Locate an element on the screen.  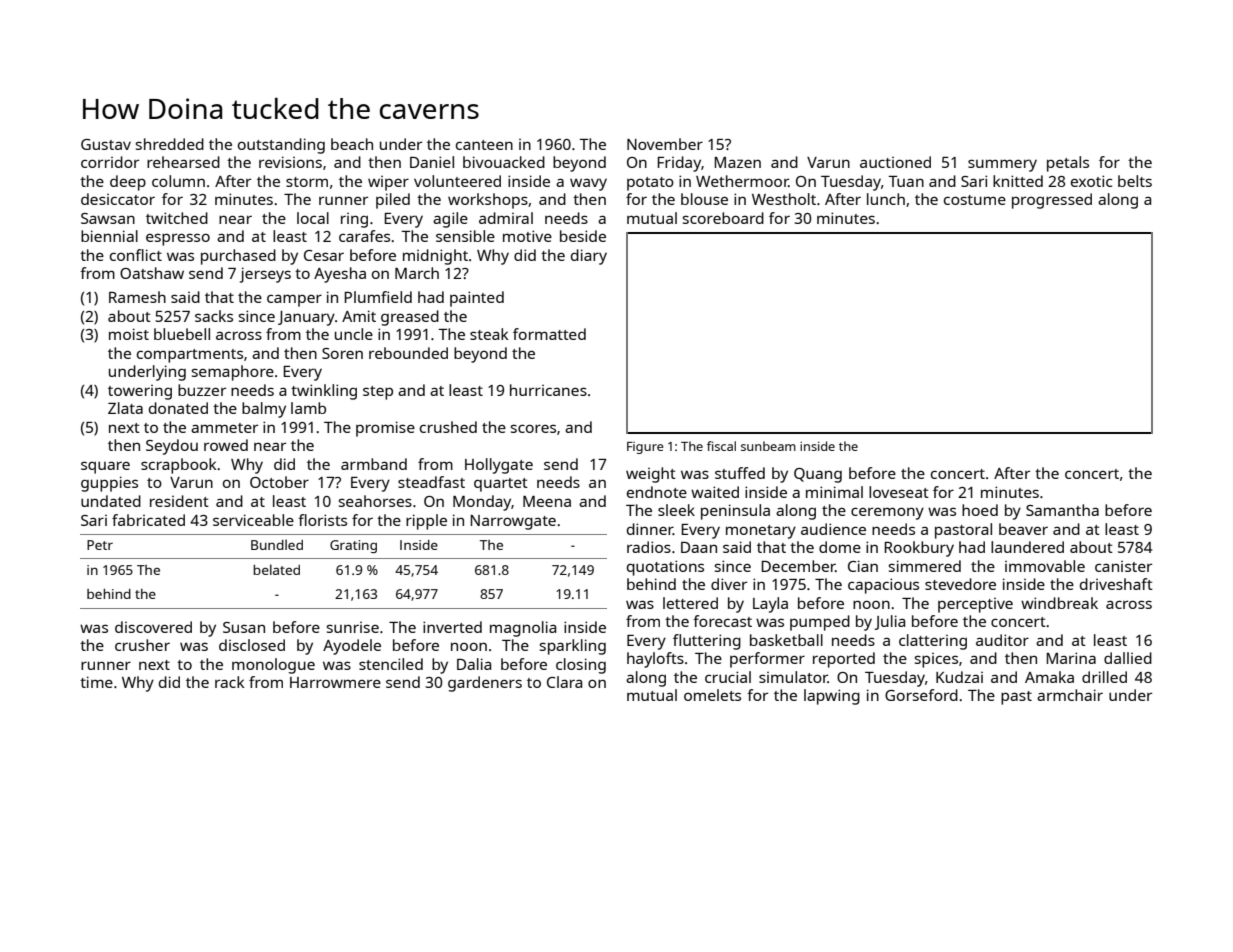
biennial is located at coordinates (109, 236).
